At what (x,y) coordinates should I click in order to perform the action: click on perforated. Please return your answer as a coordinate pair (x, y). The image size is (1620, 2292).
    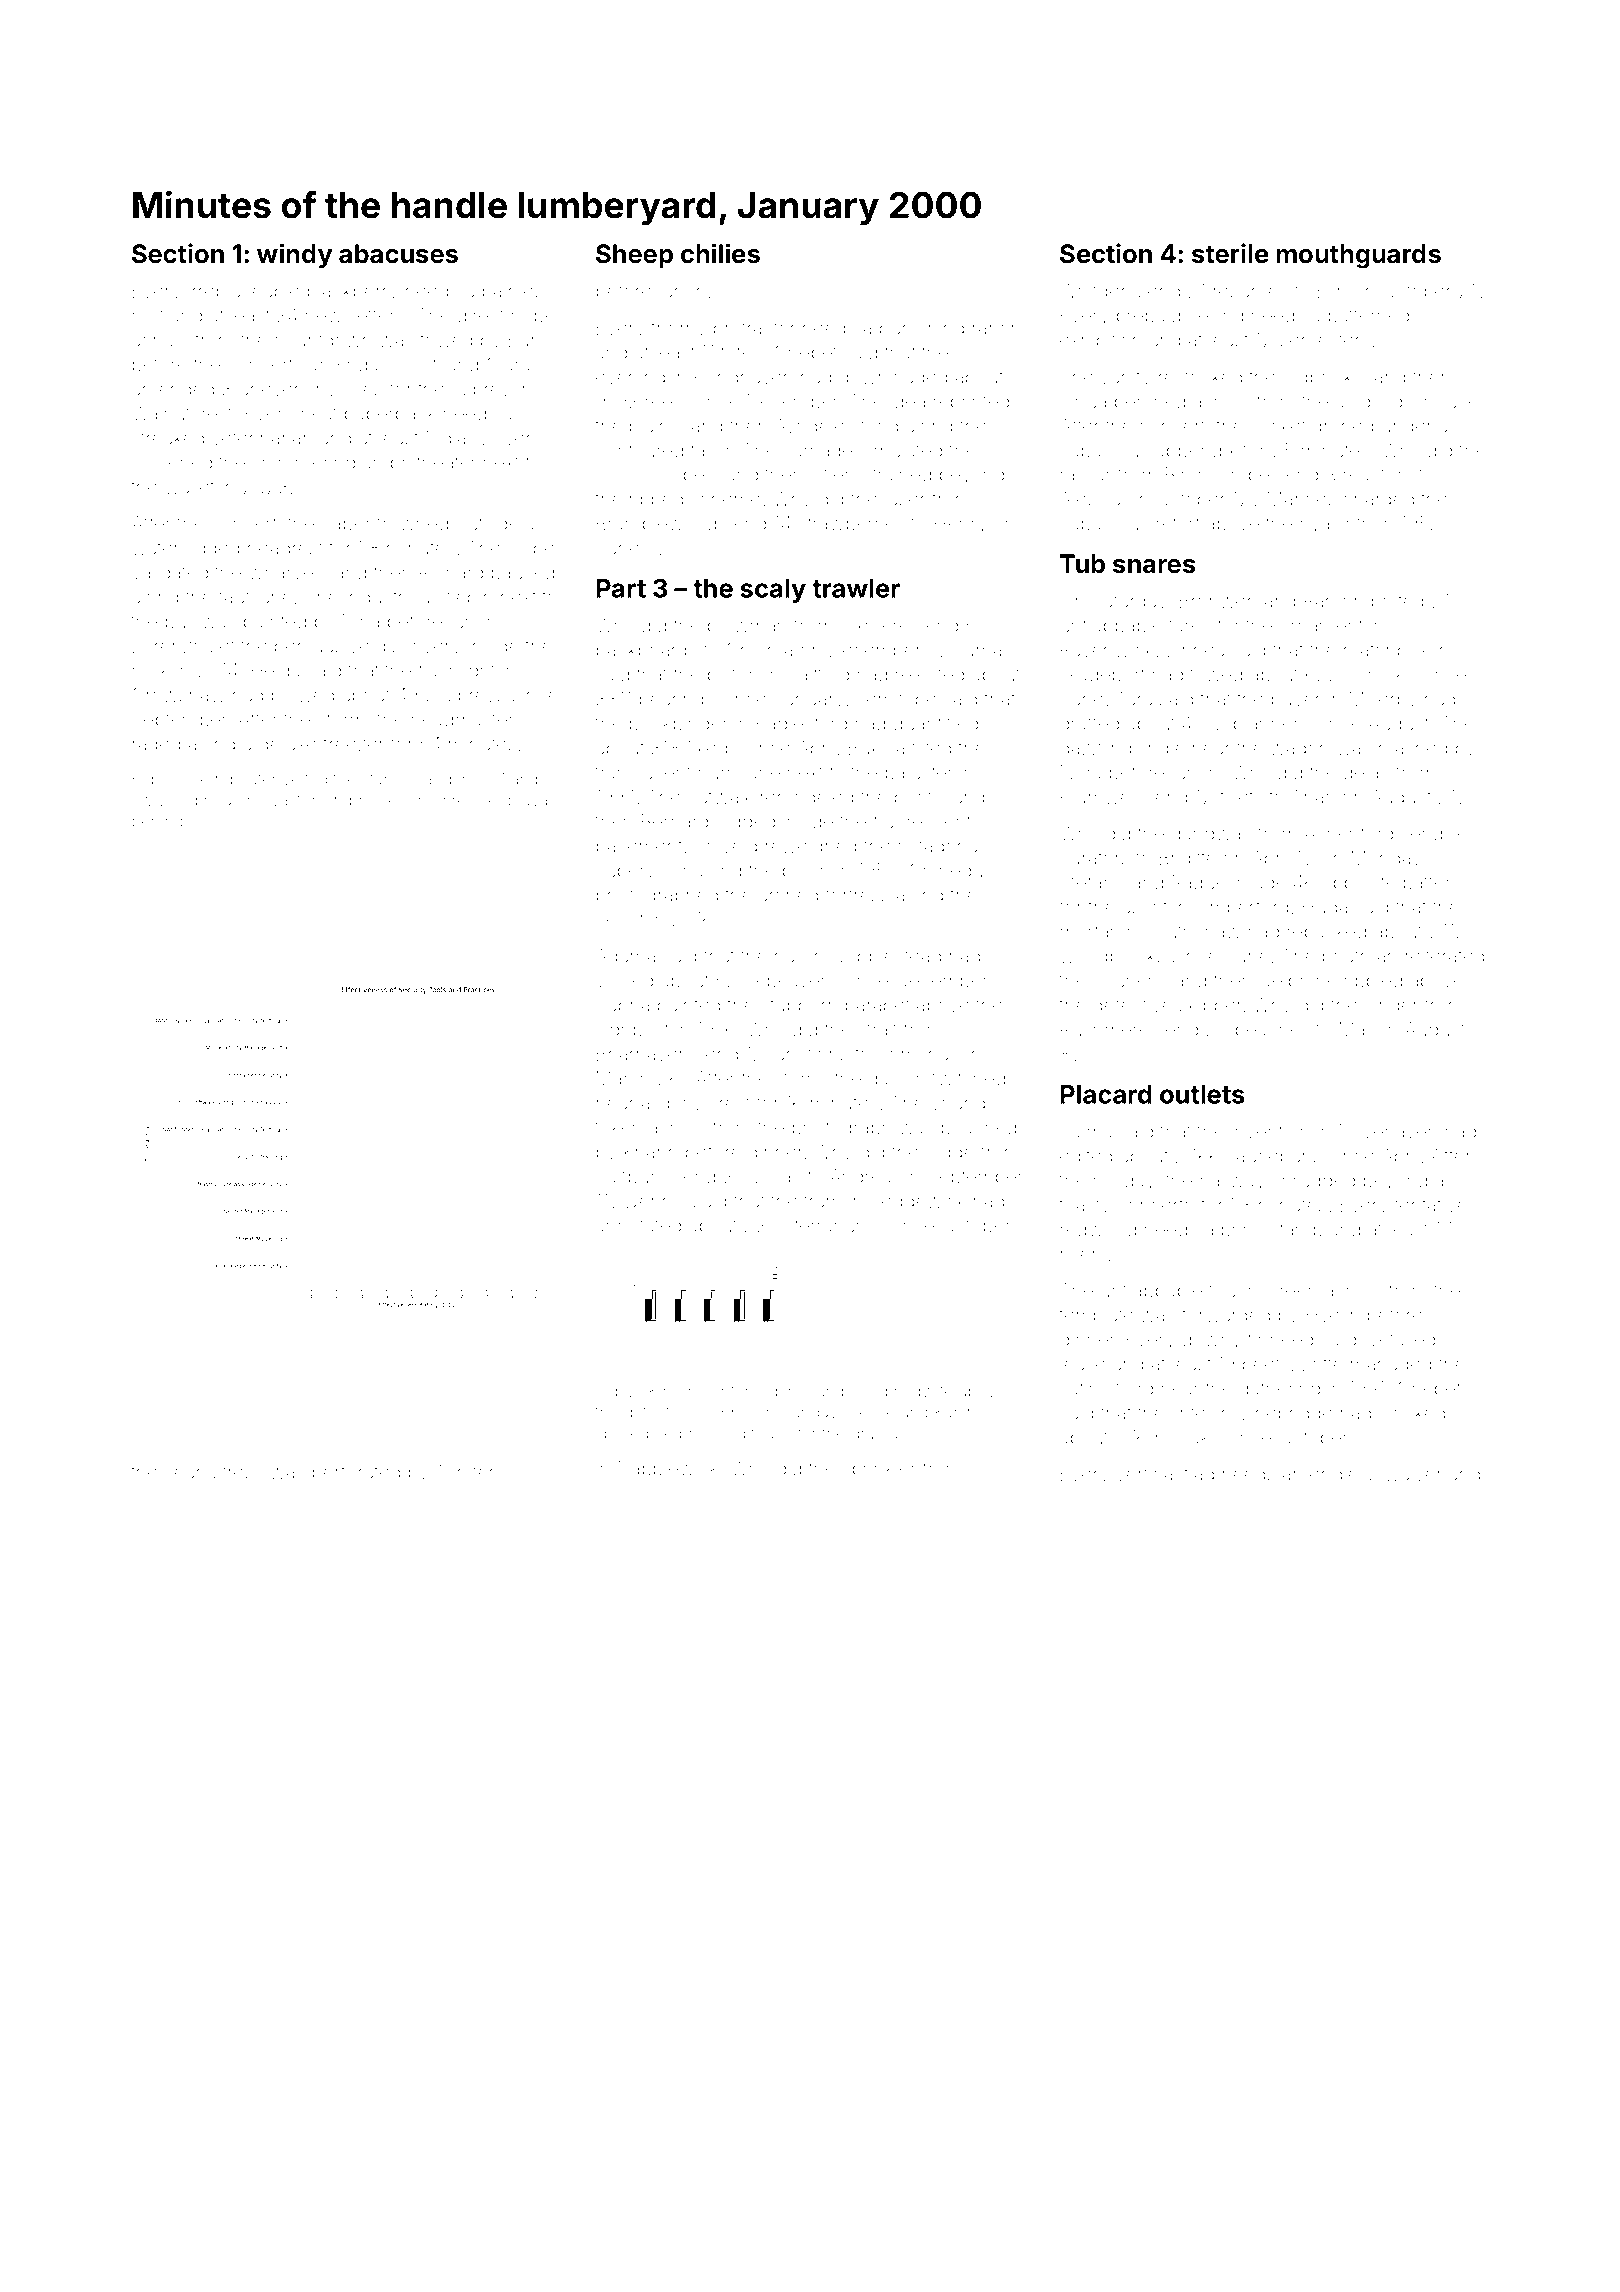
    Looking at the image, I should click on (356, 1473).
